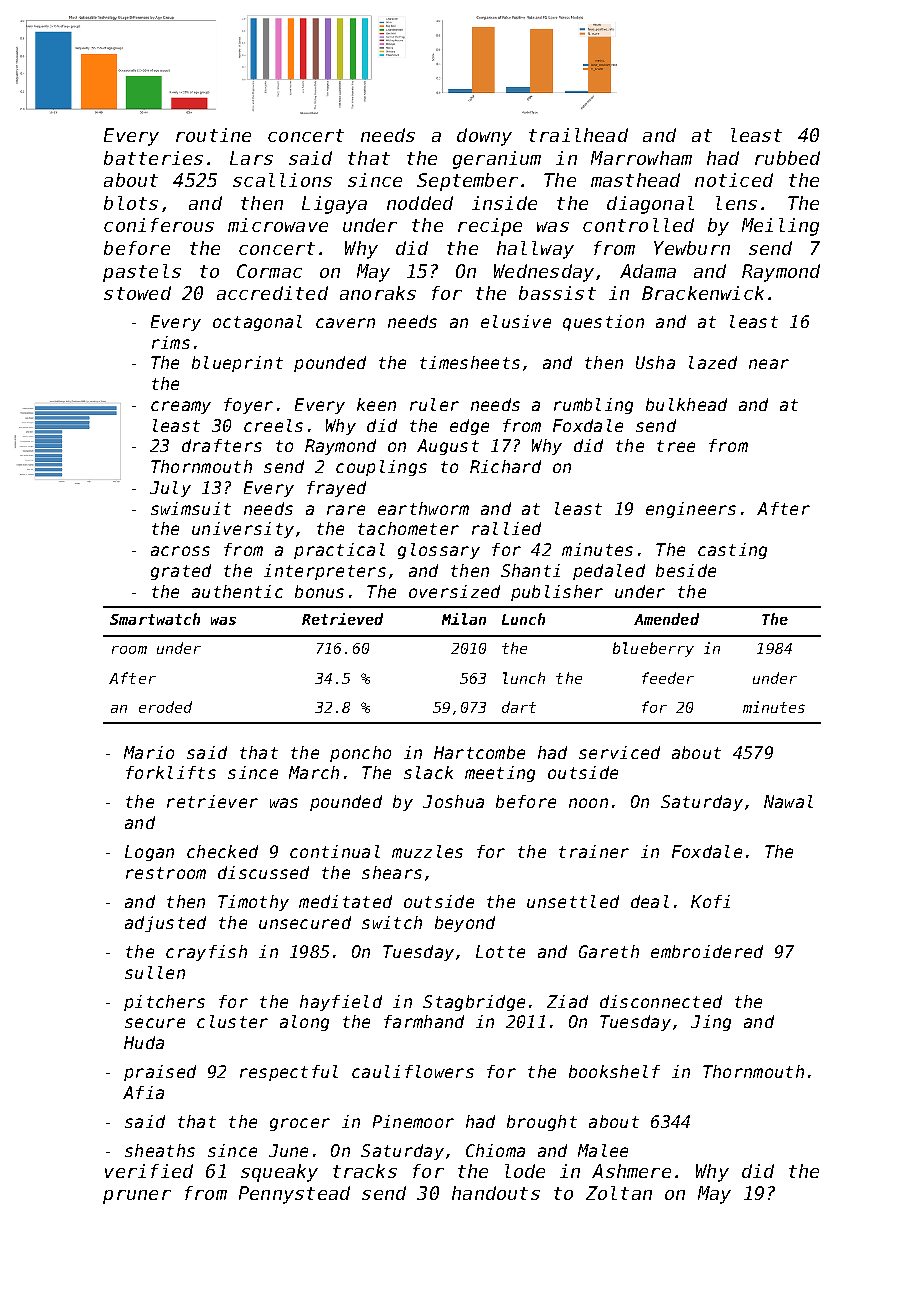 The width and height of the screenshot is (924, 1308). I want to click on Pennystead, so click(294, 1195).
